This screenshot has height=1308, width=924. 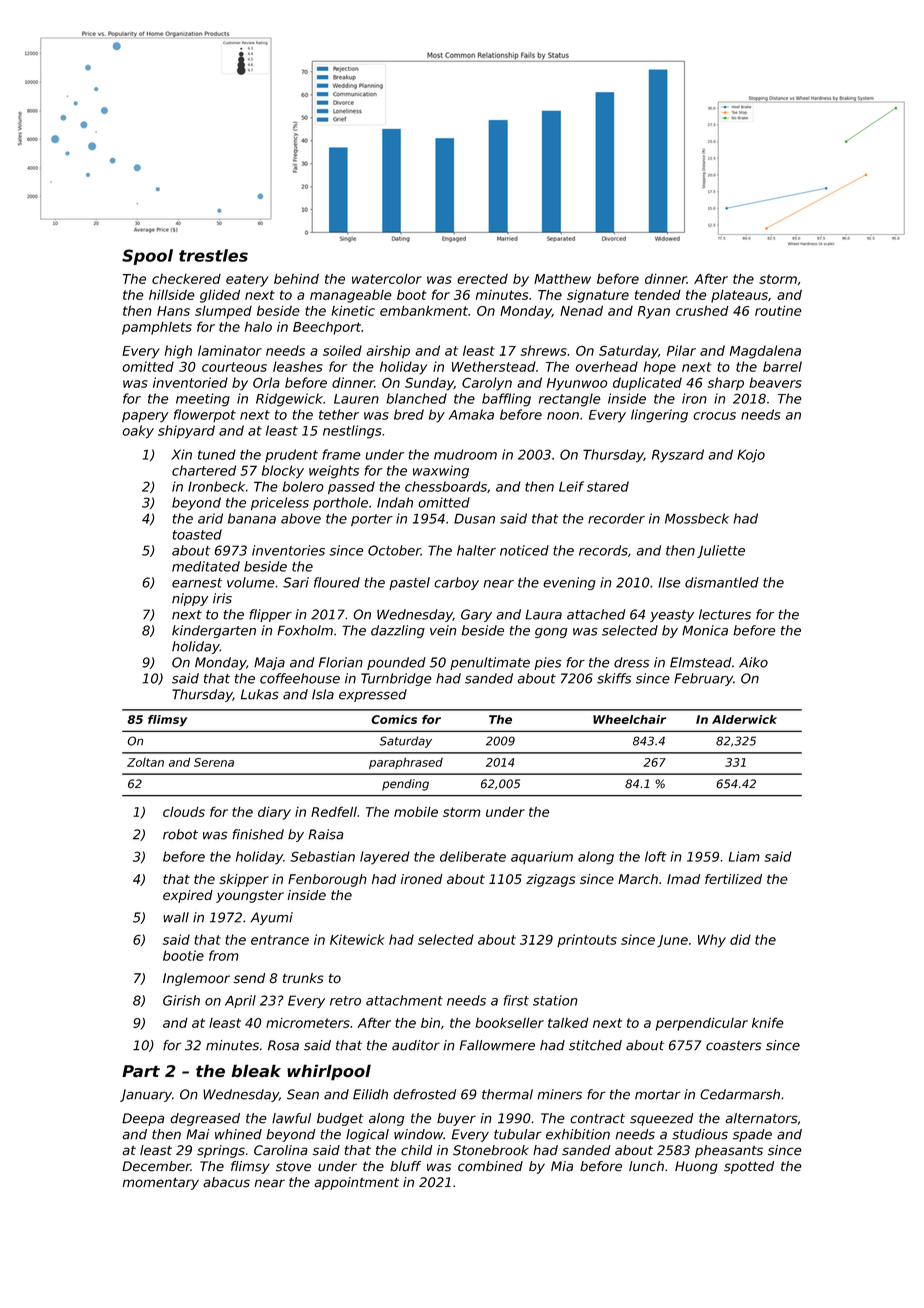 What do you see at coordinates (441, 472) in the screenshot?
I see `waxwing` at bounding box center [441, 472].
